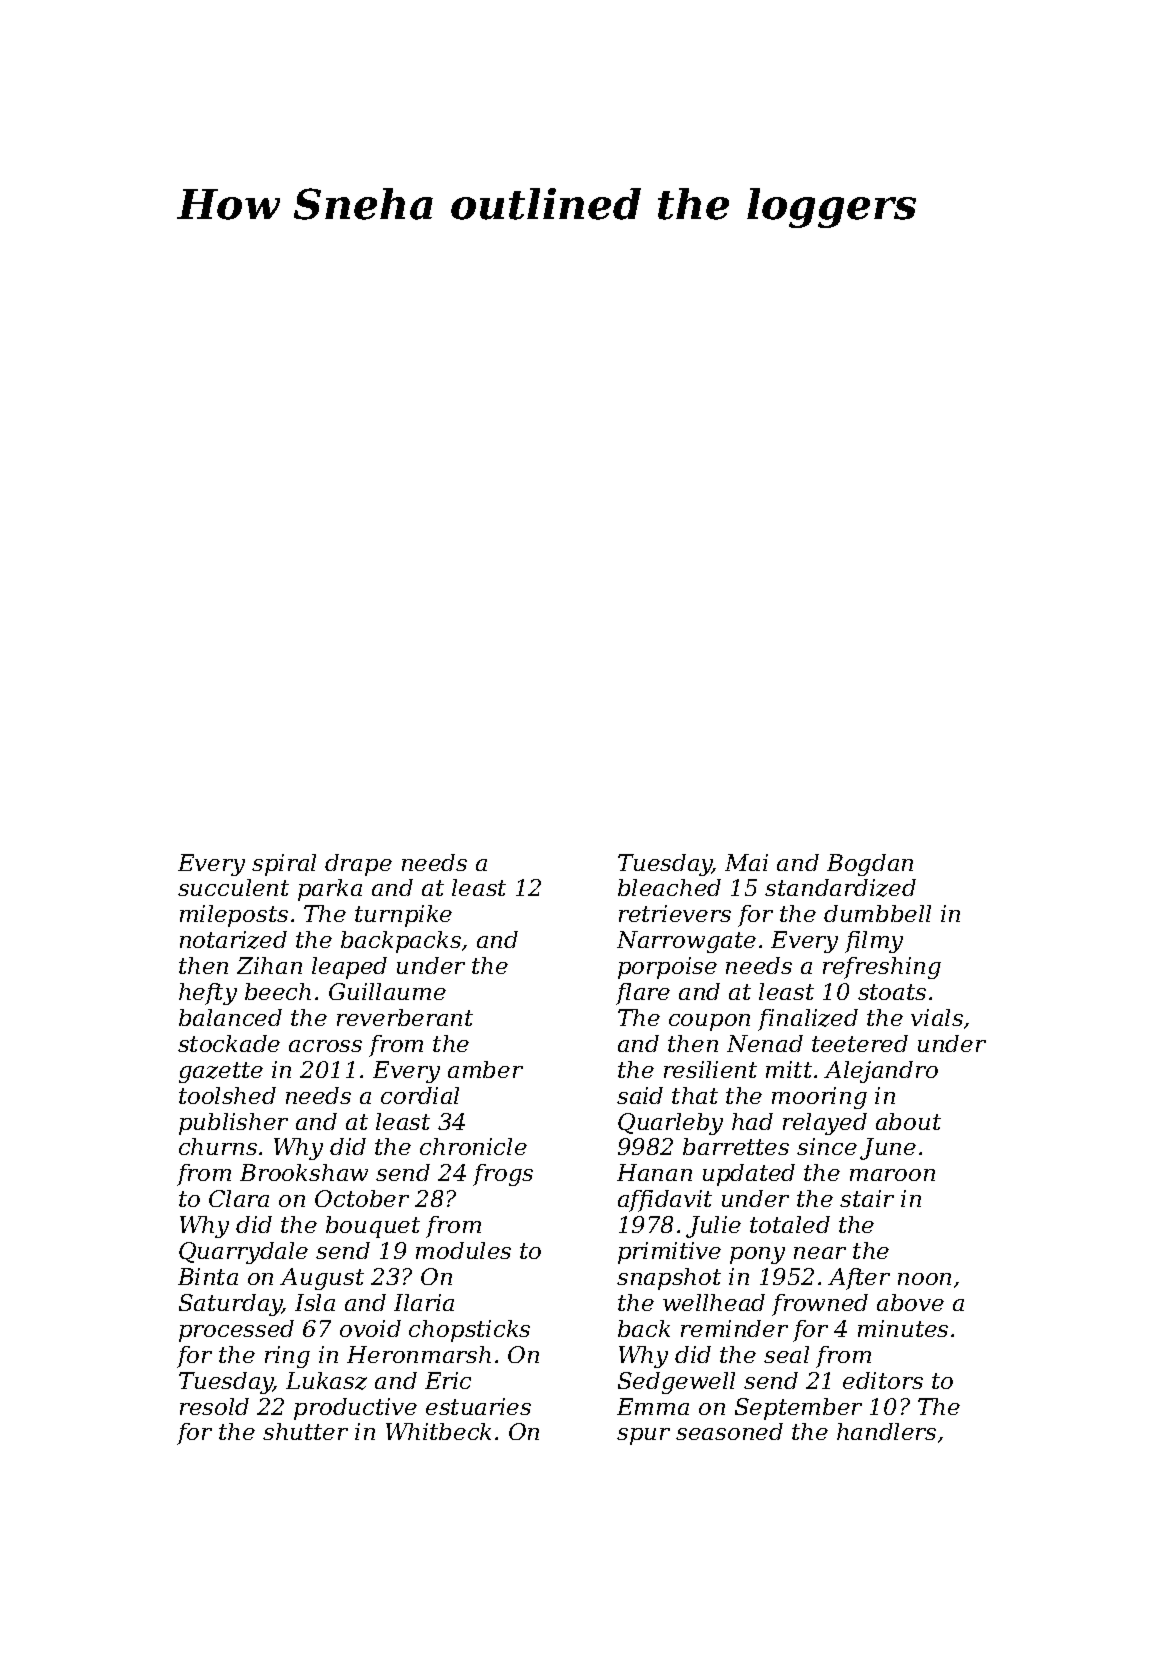 This page has height=1654, width=1165. What do you see at coordinates (669, 887) in the page?
I see `bleached` at bounding box center [669, 887].
